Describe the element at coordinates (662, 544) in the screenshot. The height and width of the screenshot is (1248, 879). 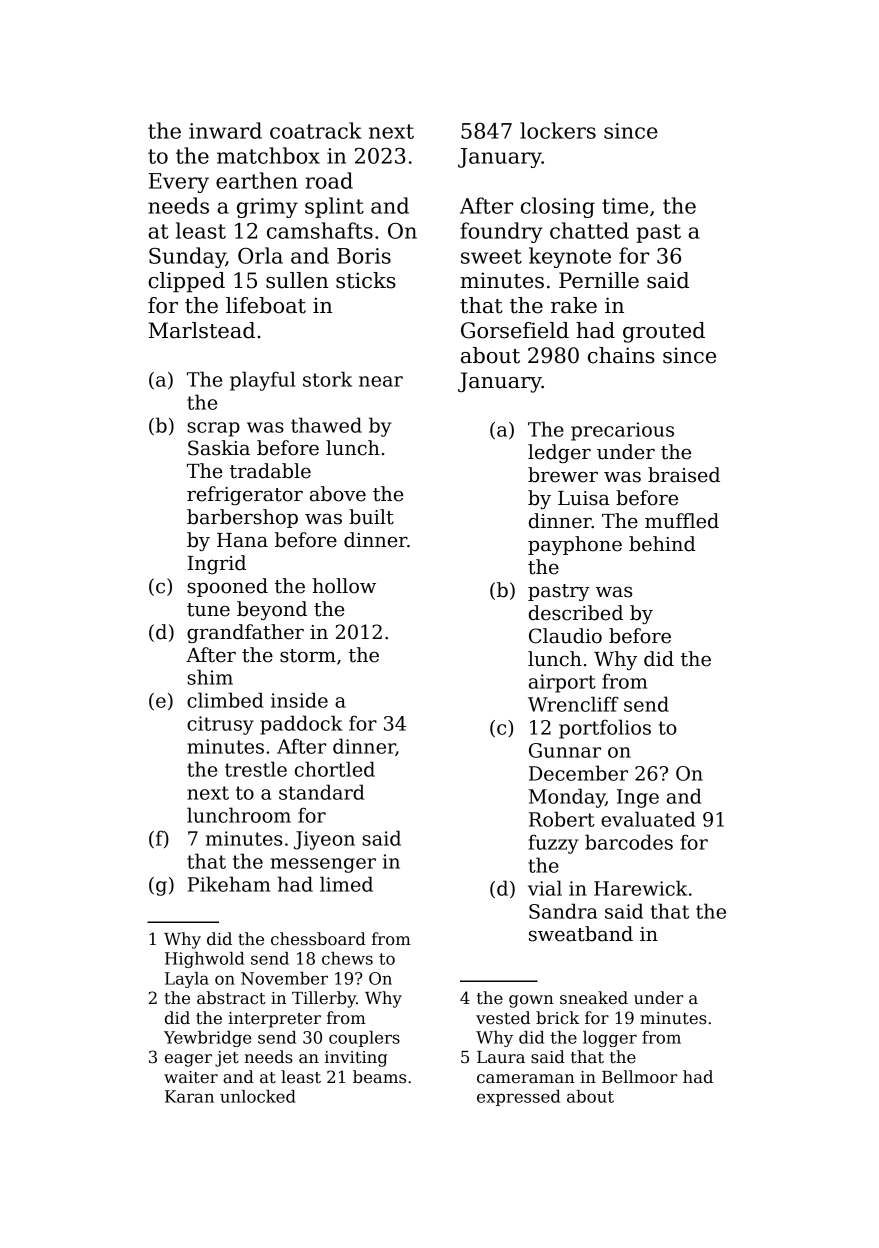
I see `behind` at that location.
